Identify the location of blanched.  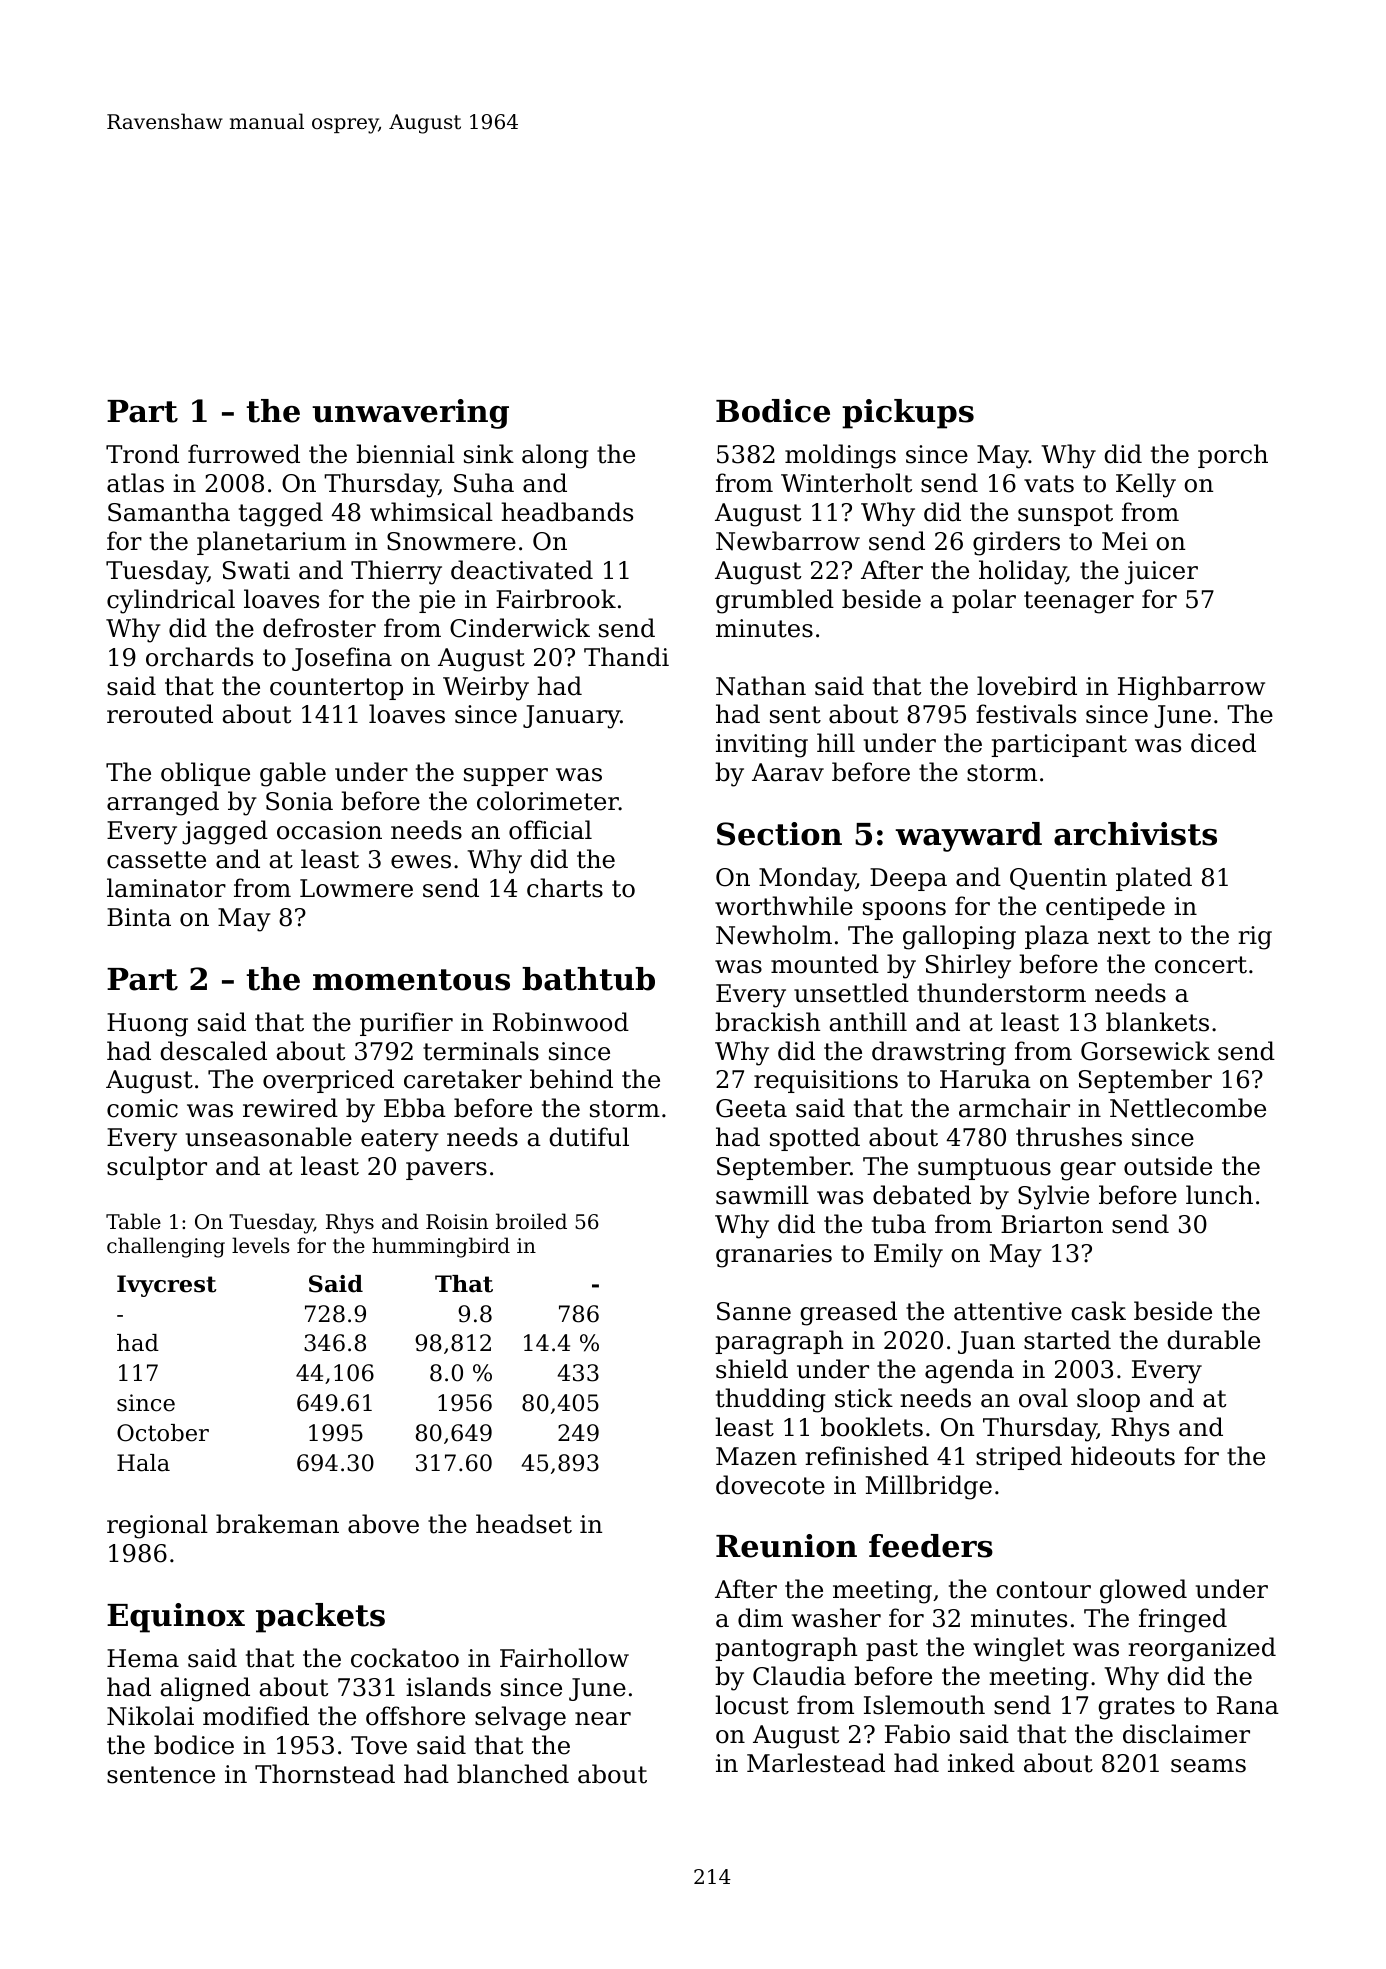
(513, 1774).
